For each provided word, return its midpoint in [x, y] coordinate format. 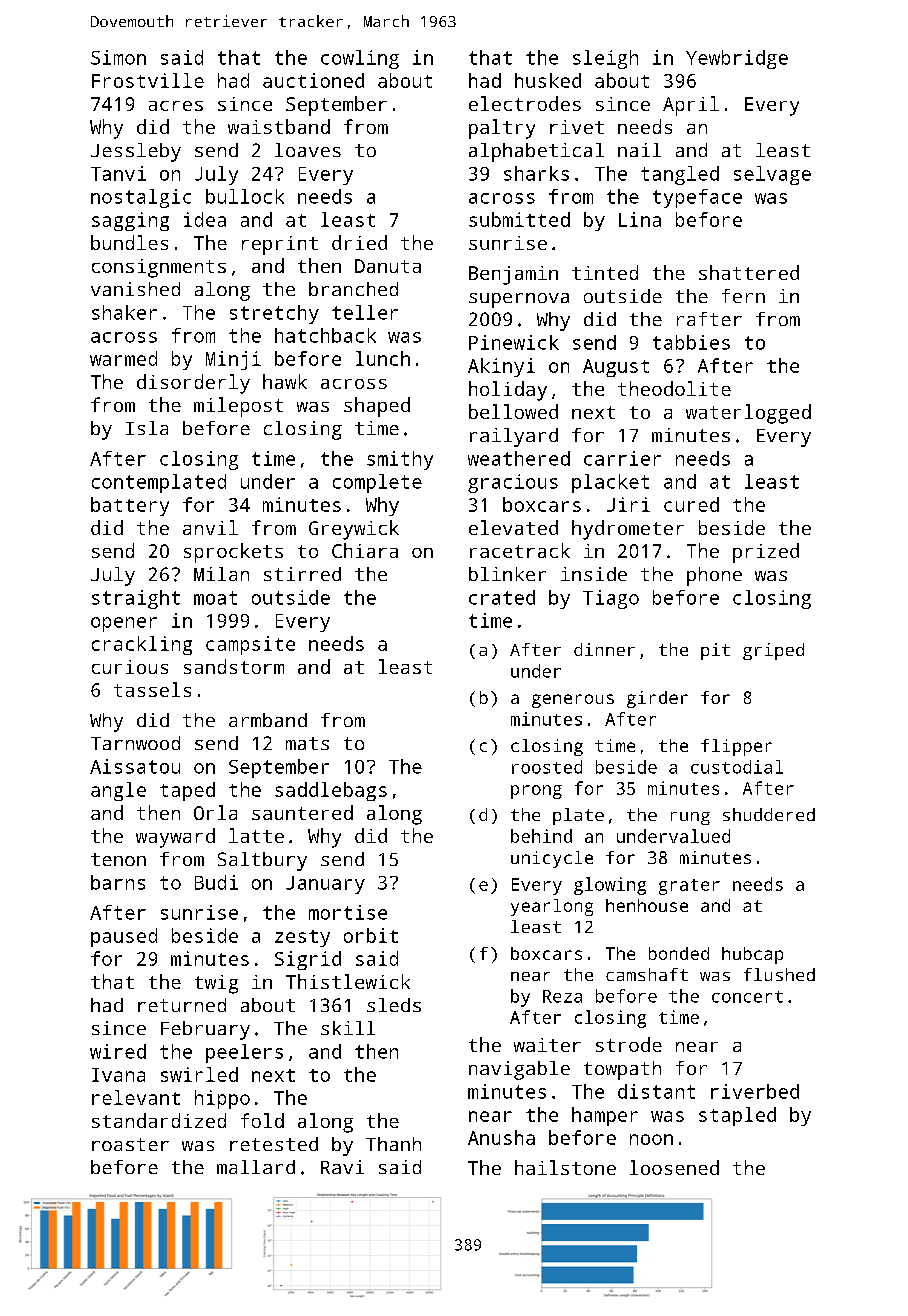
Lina [640, 219]
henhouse [647, 905]
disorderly [193, 384]
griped [773, 651]
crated [502, 597]
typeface [697, 198]
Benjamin [513, 275]
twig [216, 984]
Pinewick [514, 342]
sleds [394, 1005]
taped [187, 791]
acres [176, 106]
